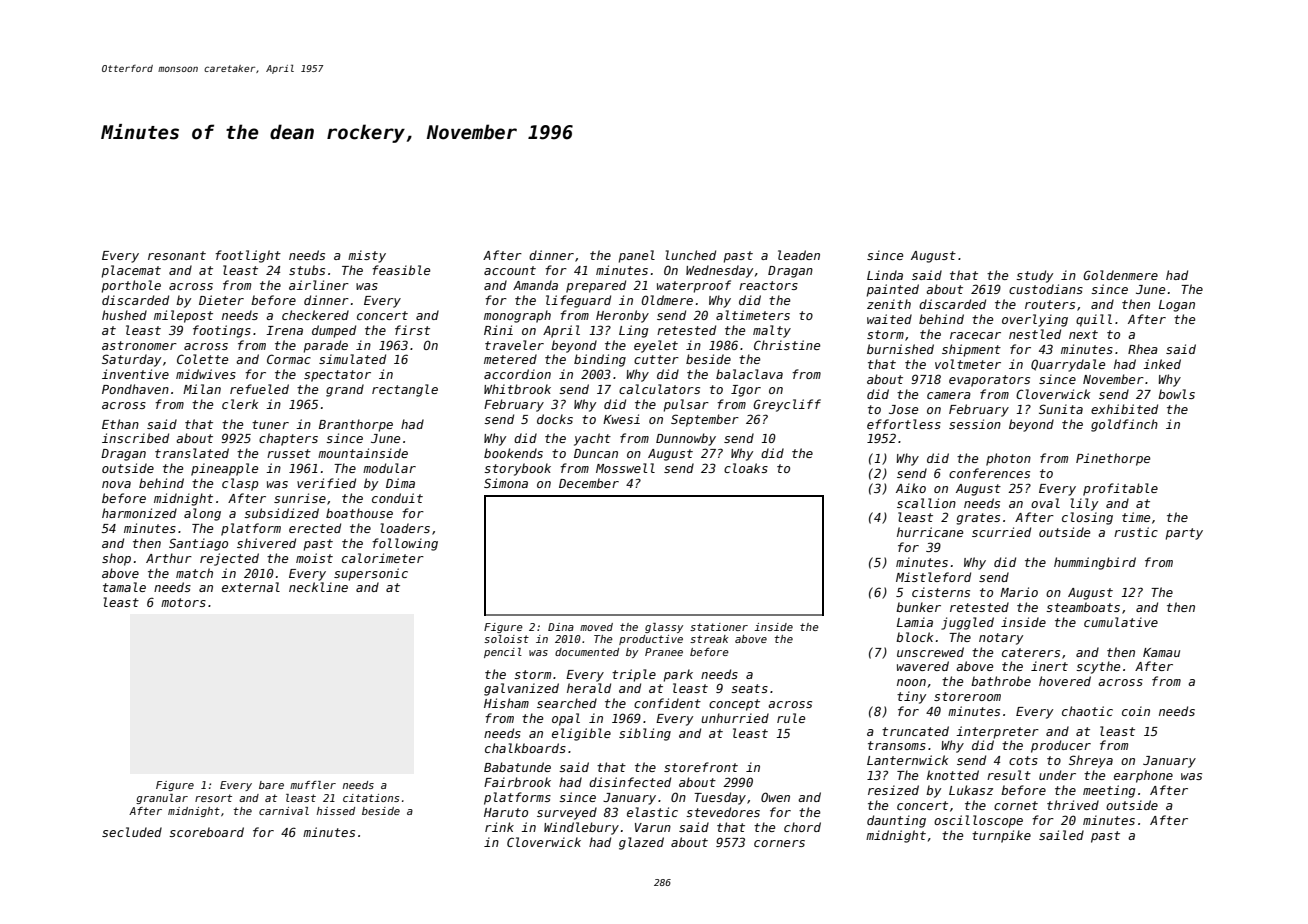  Describe the element at coordinates (313, 785) in the image. I see `muffler` at that location.
